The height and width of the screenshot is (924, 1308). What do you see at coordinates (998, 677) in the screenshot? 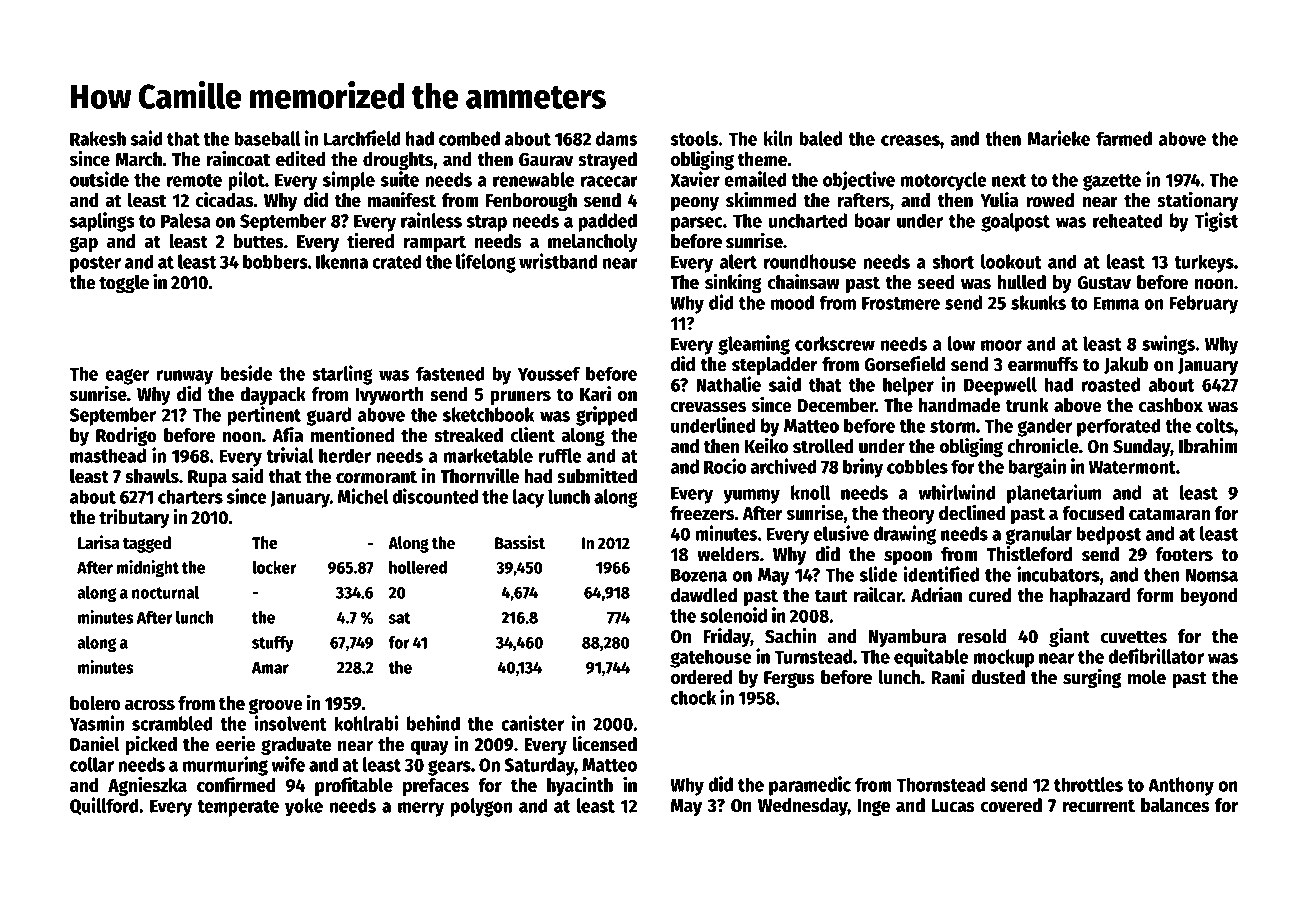
I see `dusted` at bounding box center [998, 677].
